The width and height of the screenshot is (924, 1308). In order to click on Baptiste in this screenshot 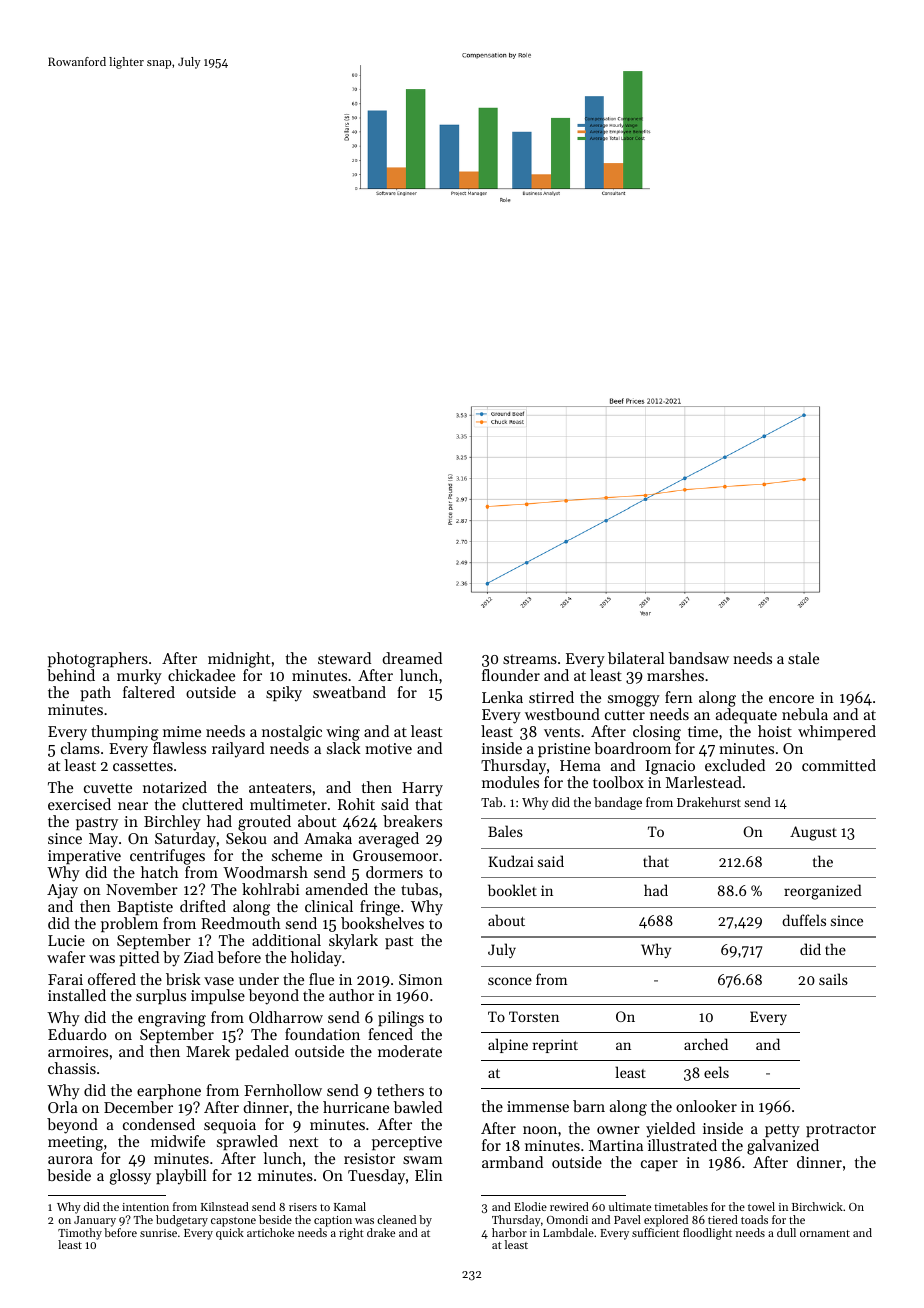, I will do `click(145, 908)`.
